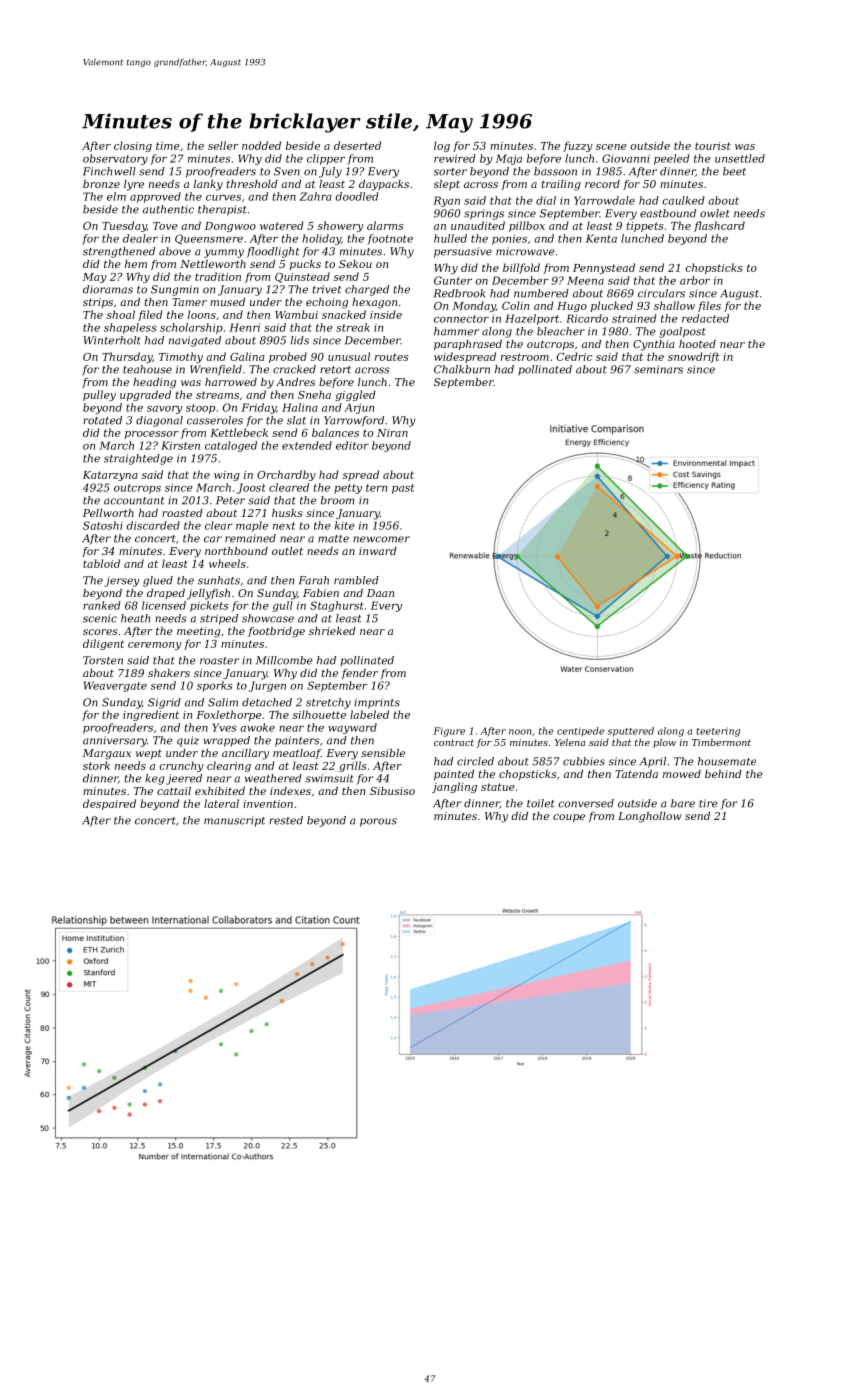 Image resolution: width=849 pixels, height=1400 pixels. Describe the element at coordinates (378, 822) in the screenshot. I see `porous` at that location.
